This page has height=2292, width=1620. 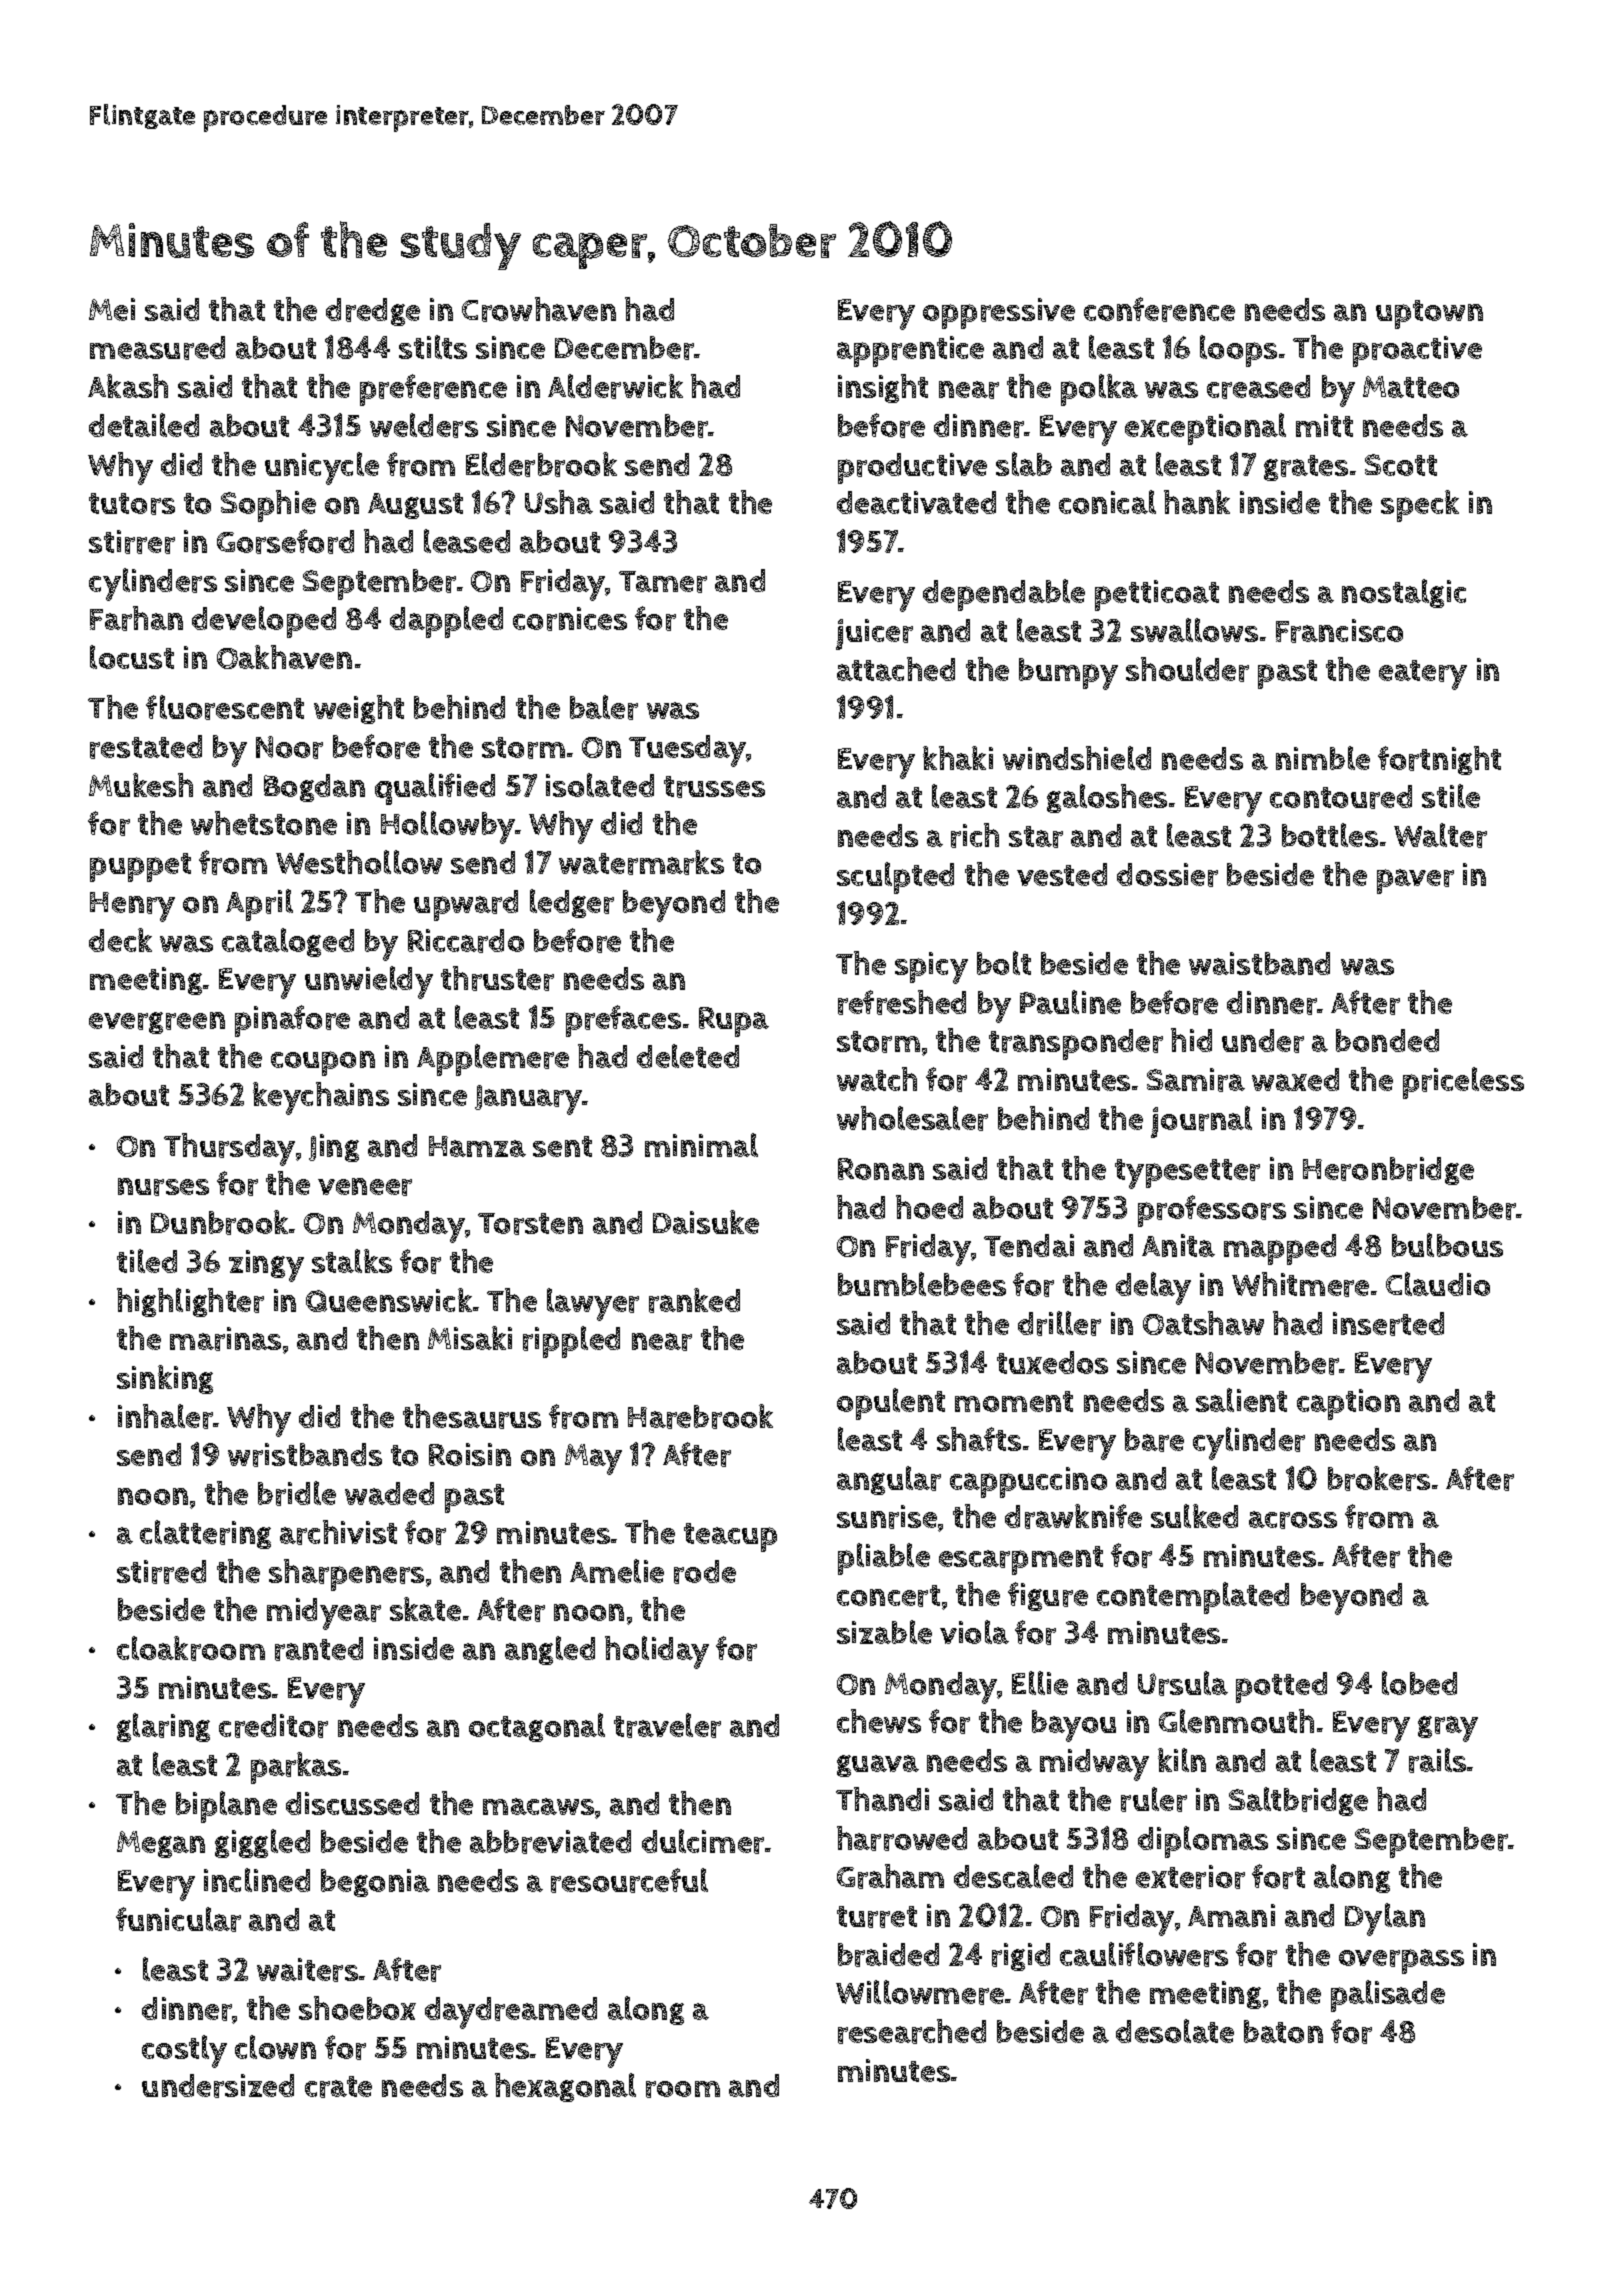 I want to click on unwieldy, so click(x=369, y=982).
